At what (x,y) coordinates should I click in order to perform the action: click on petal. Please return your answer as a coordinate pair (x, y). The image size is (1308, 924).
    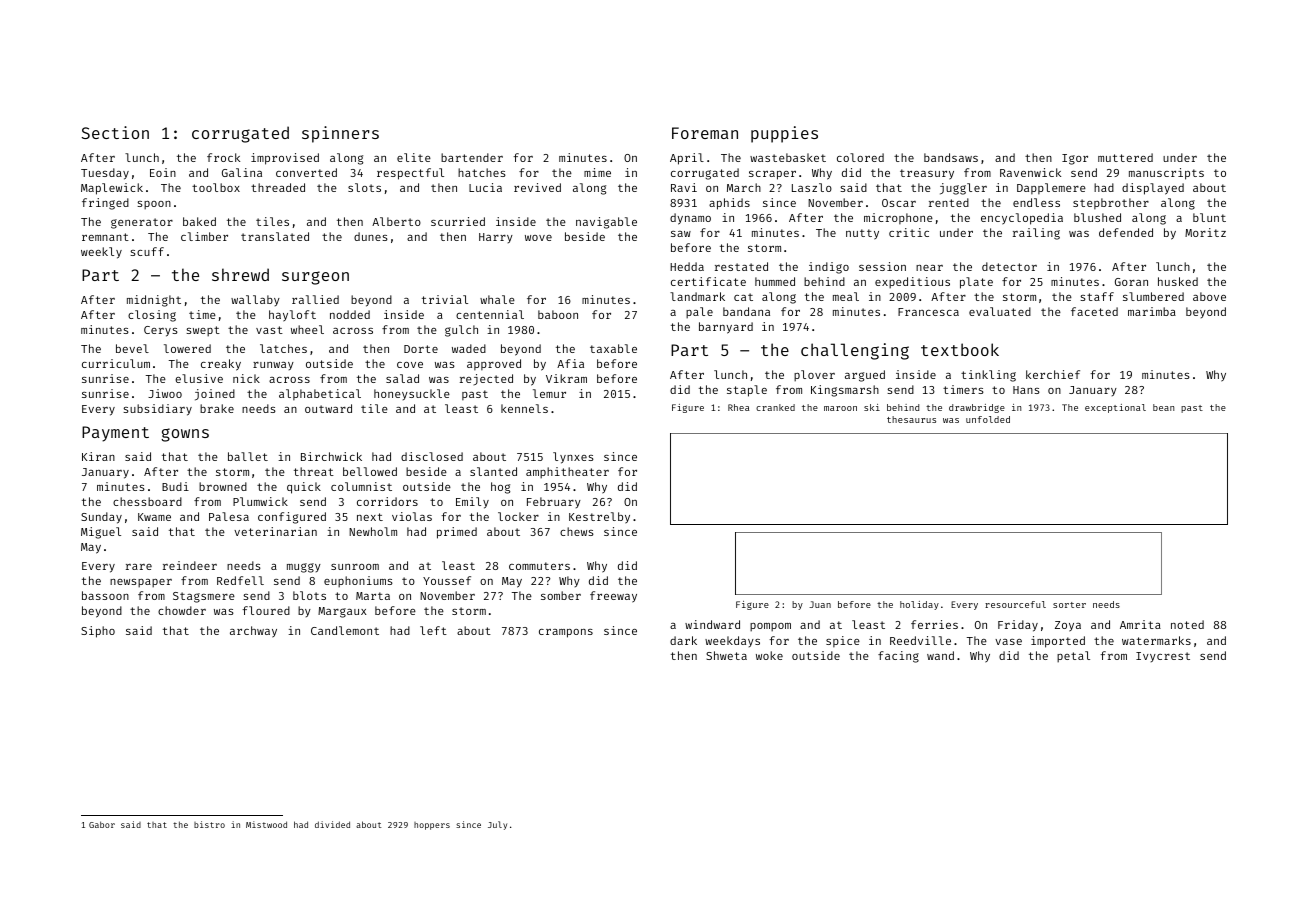
    Looking at the image, I should click on (1073, 656).
